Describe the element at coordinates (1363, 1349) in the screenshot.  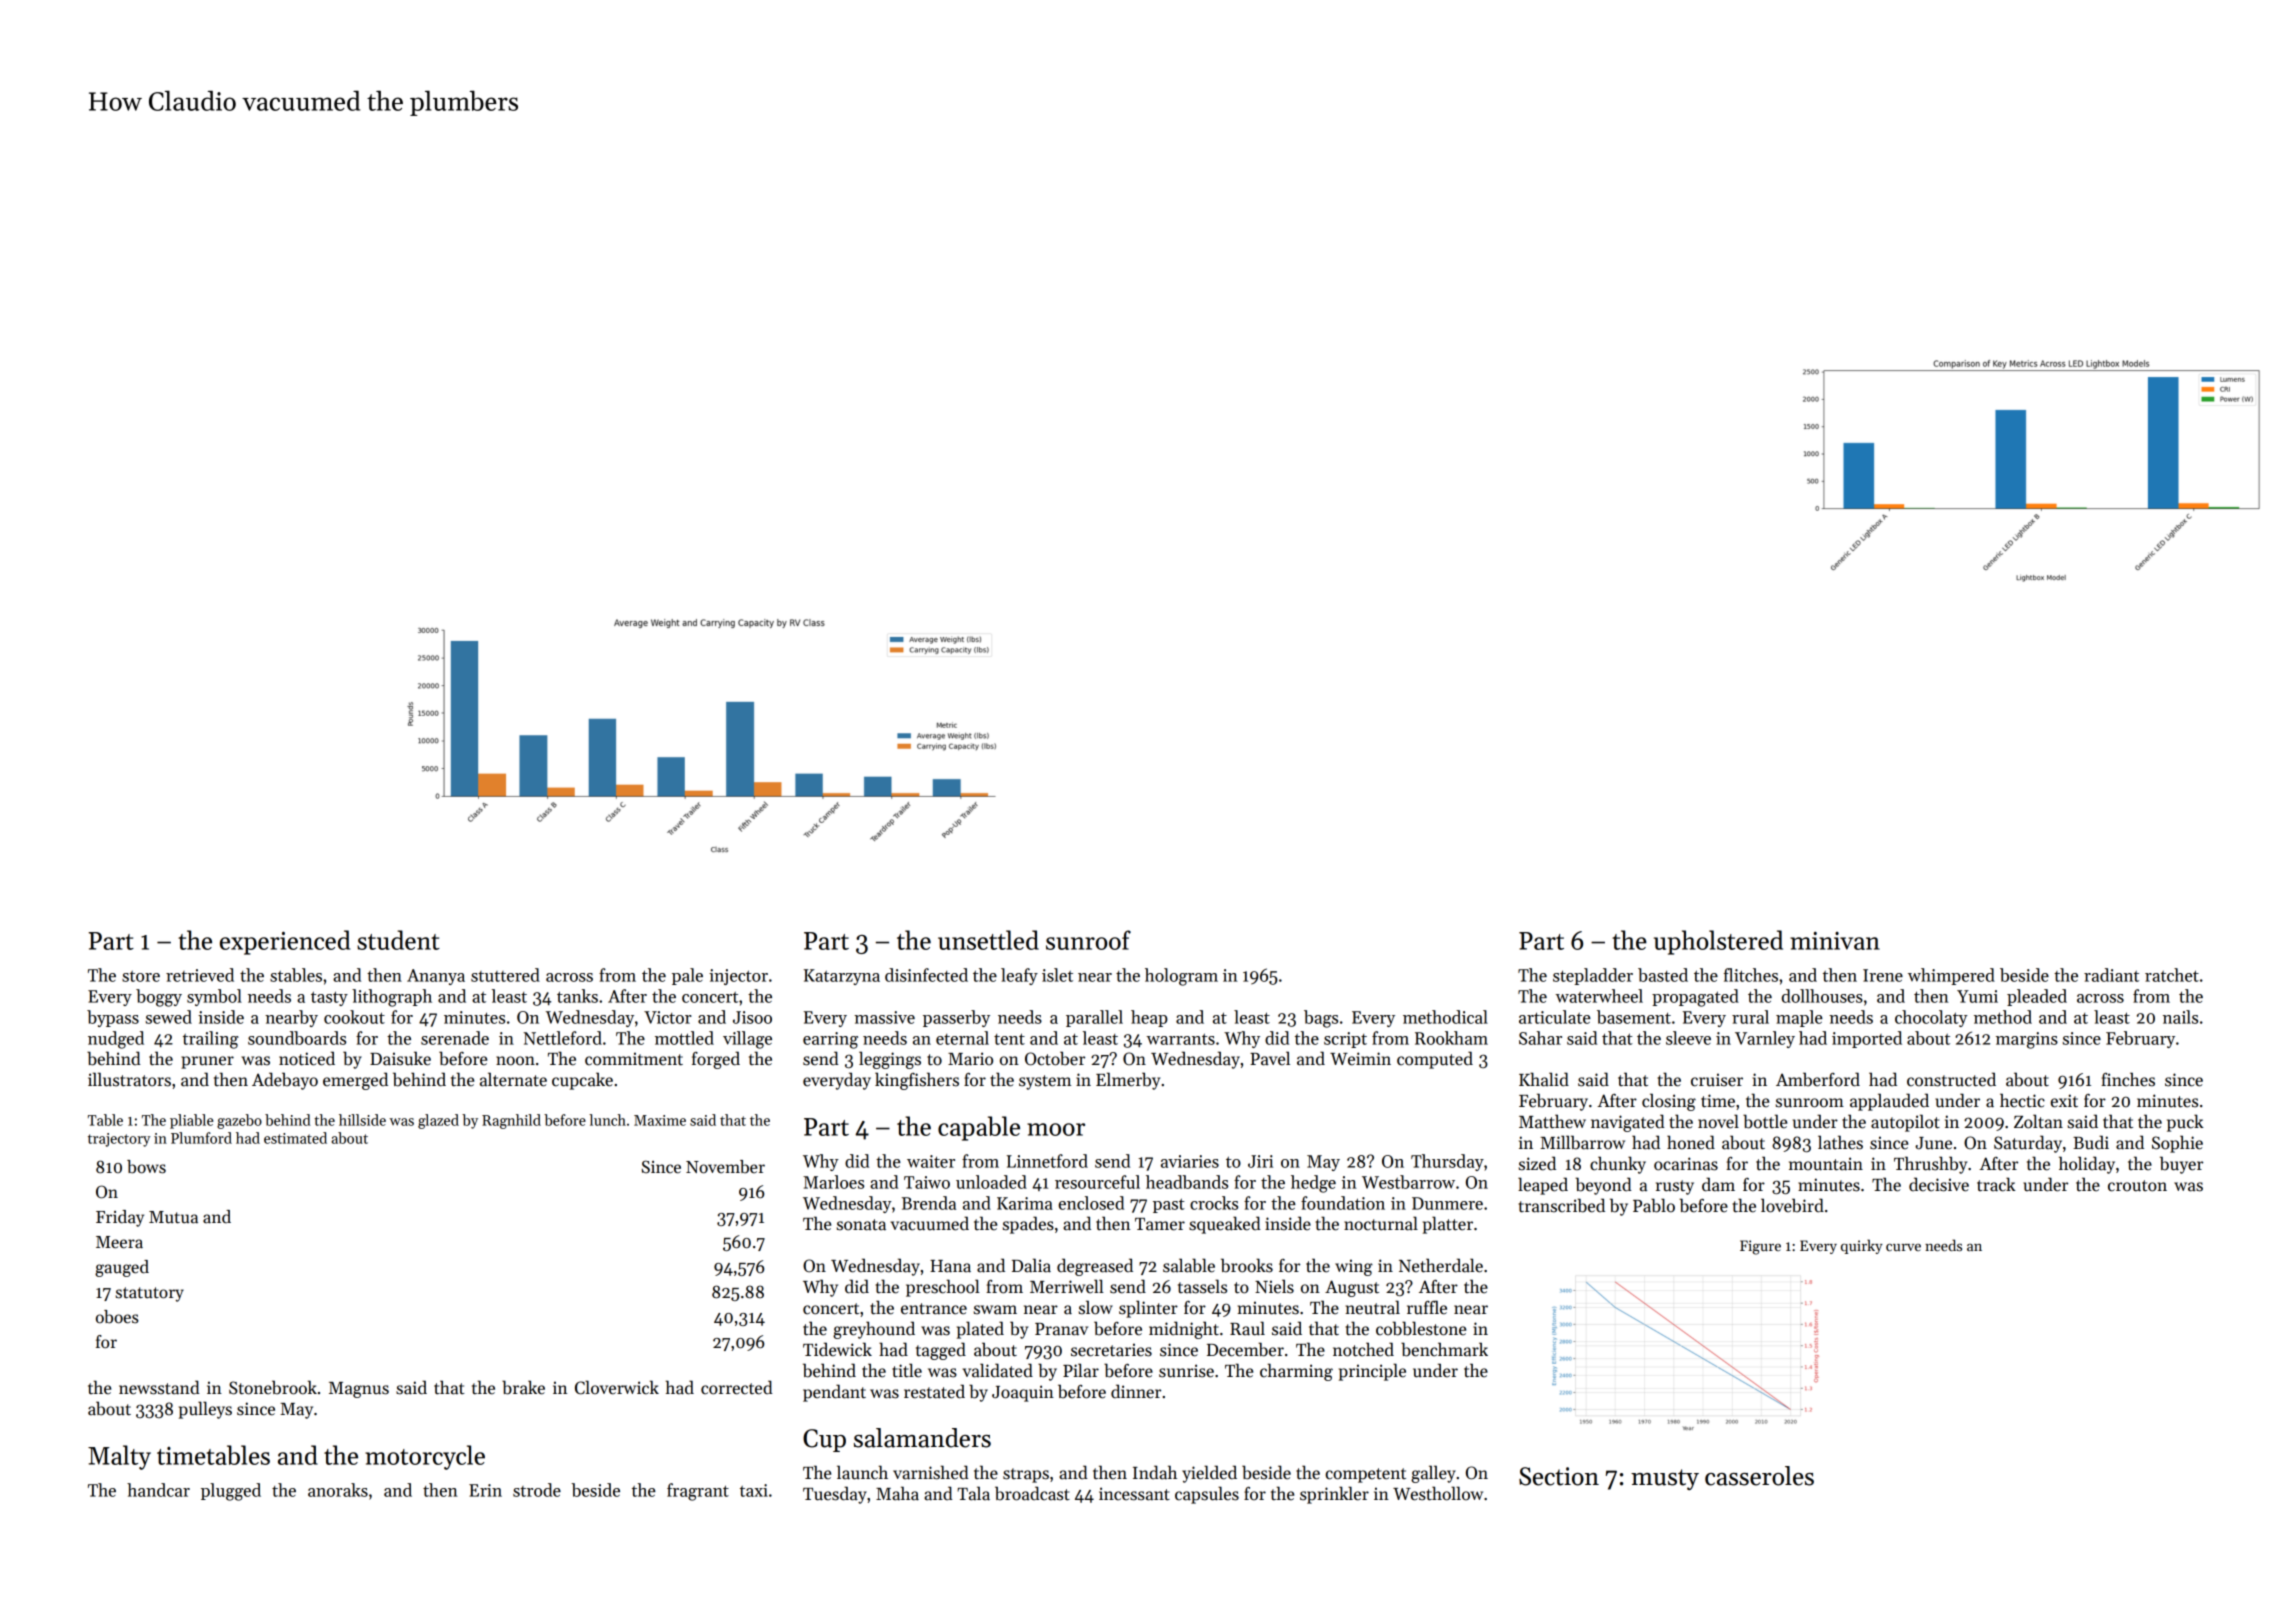
I see `notched` at that location.
